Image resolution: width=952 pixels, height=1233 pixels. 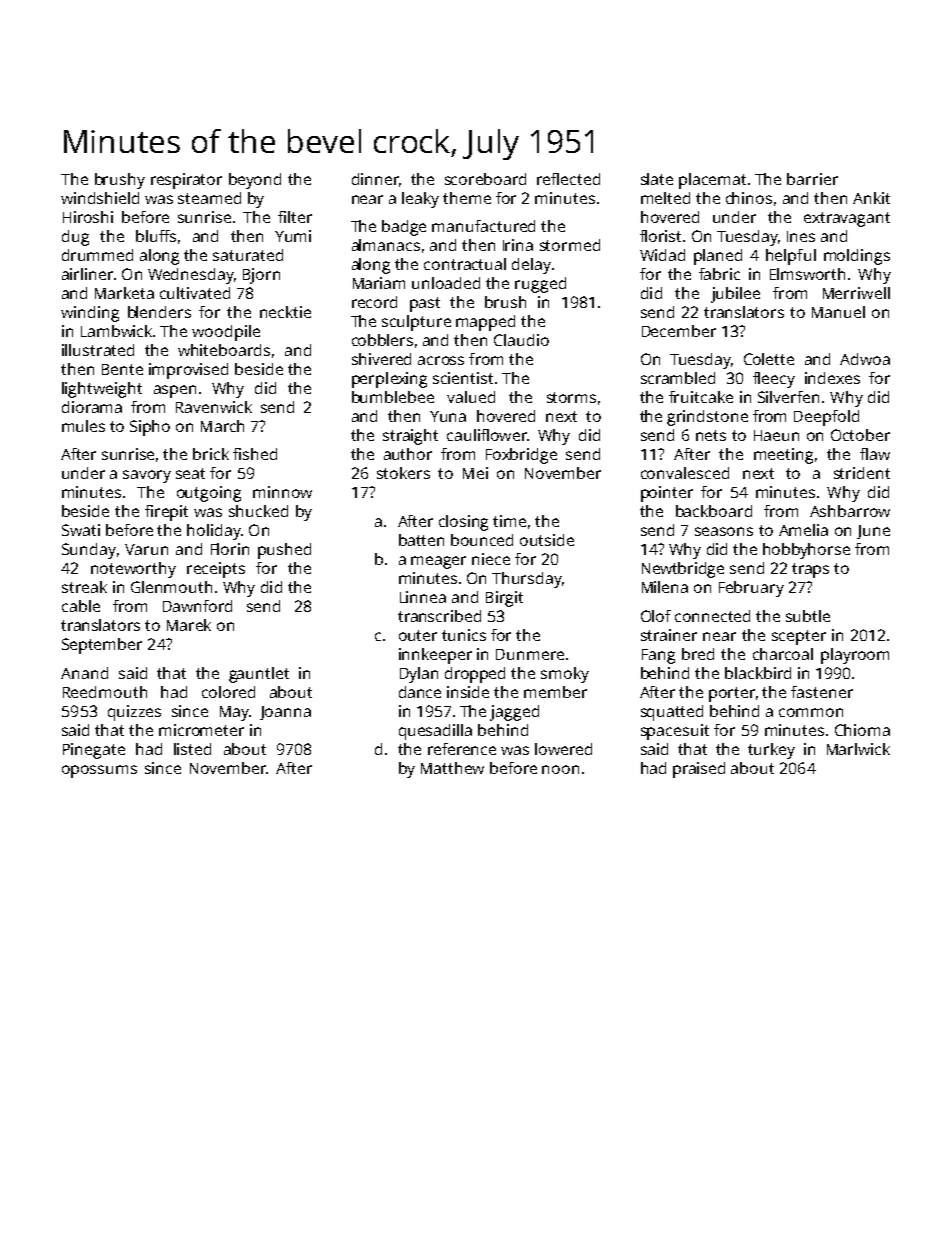 I want to click on Silverfen, so click(x=788, y=397).
